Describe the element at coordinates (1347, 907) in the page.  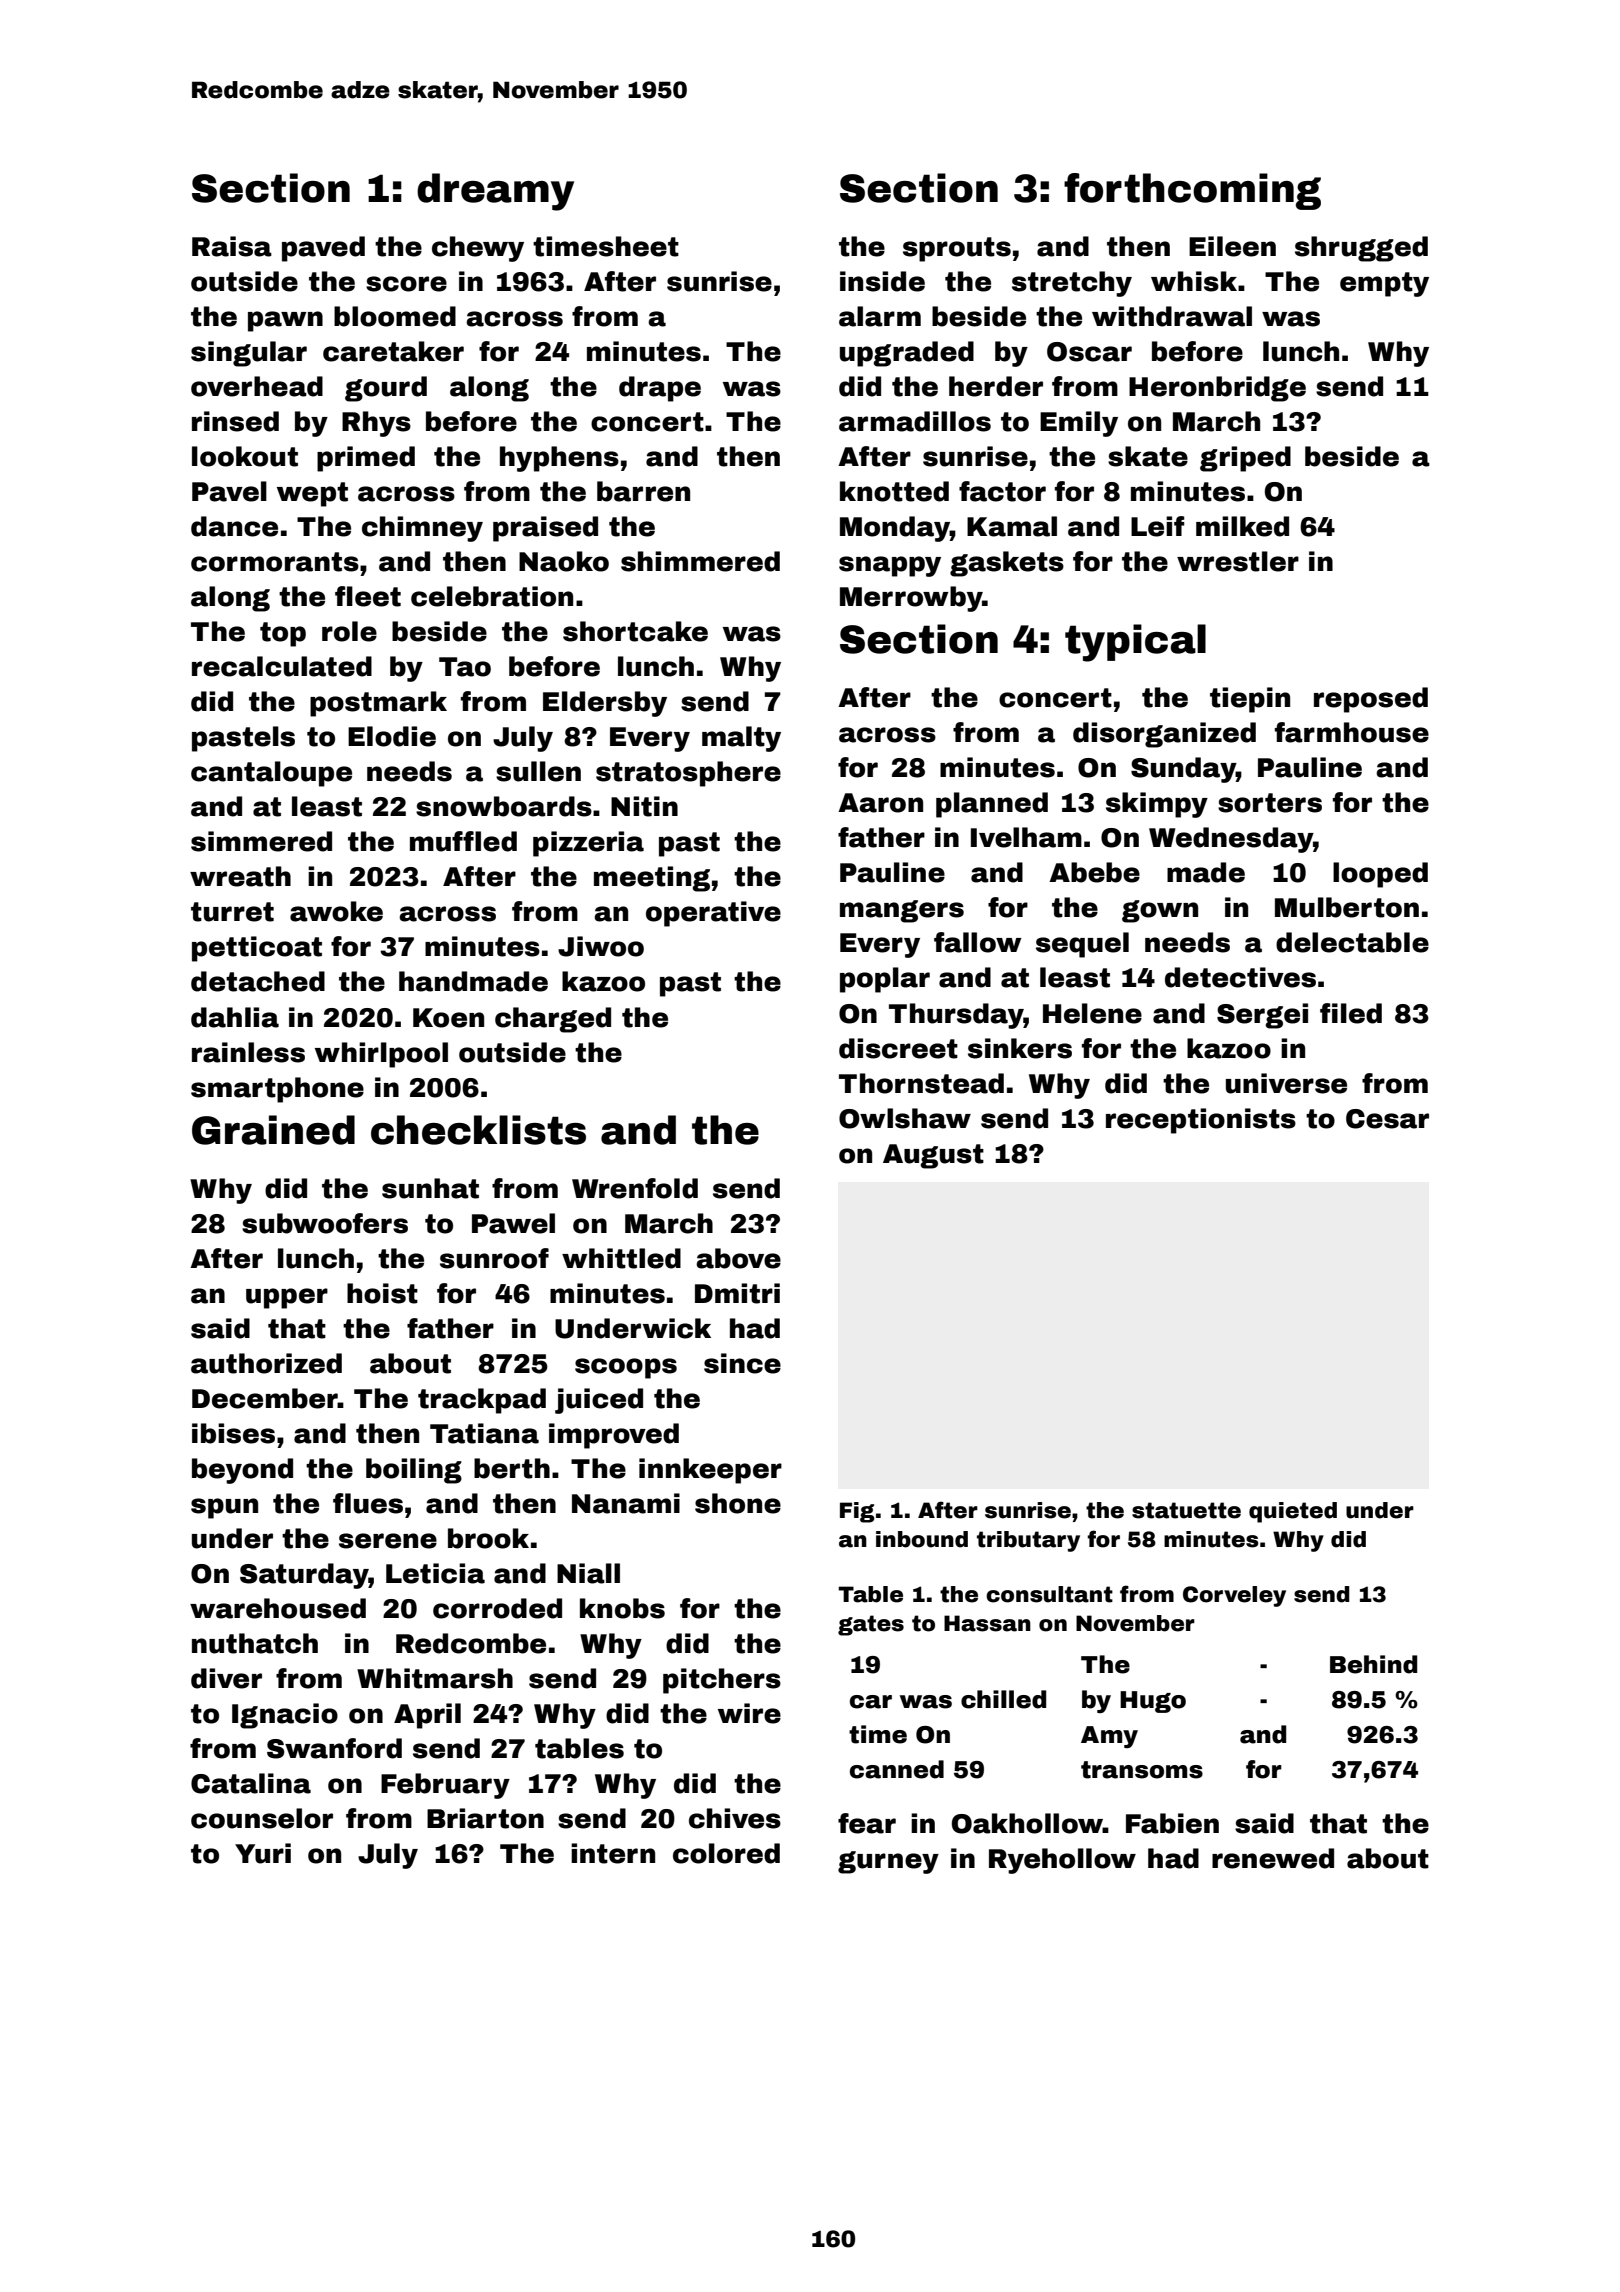
I see `Mulberton` at that location.
